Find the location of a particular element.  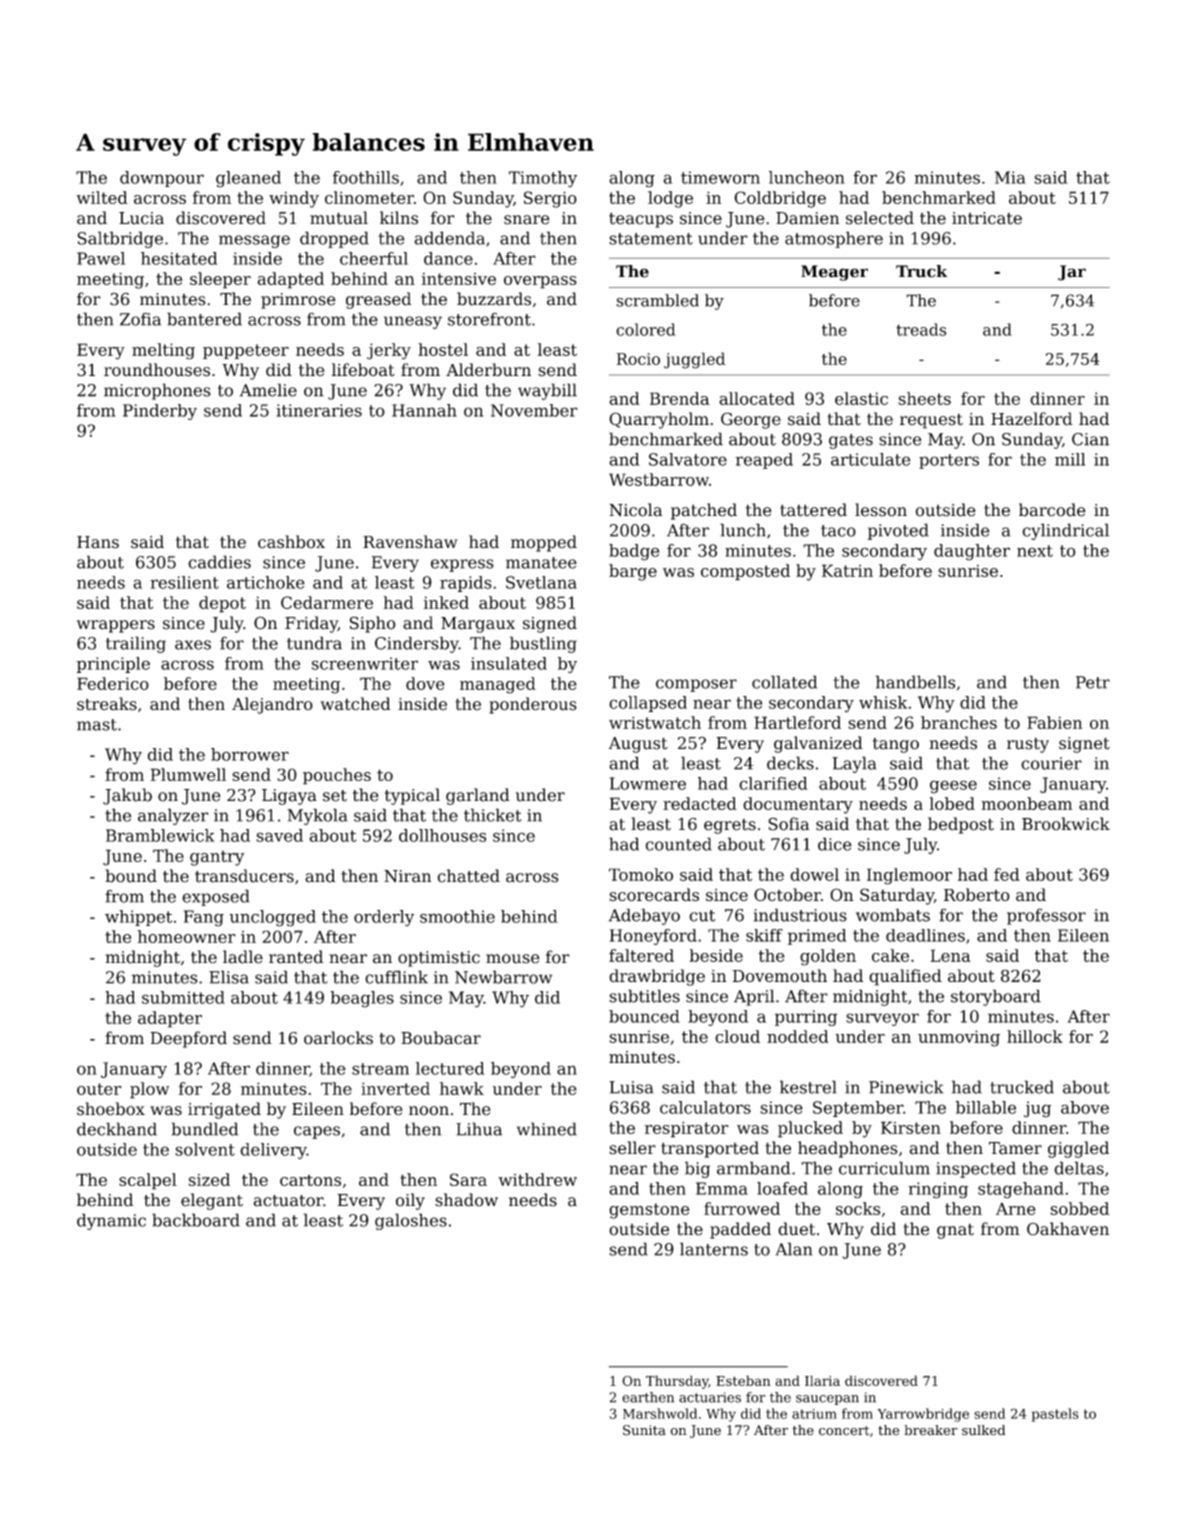

gleaned is located at coordinates (248, 179).
